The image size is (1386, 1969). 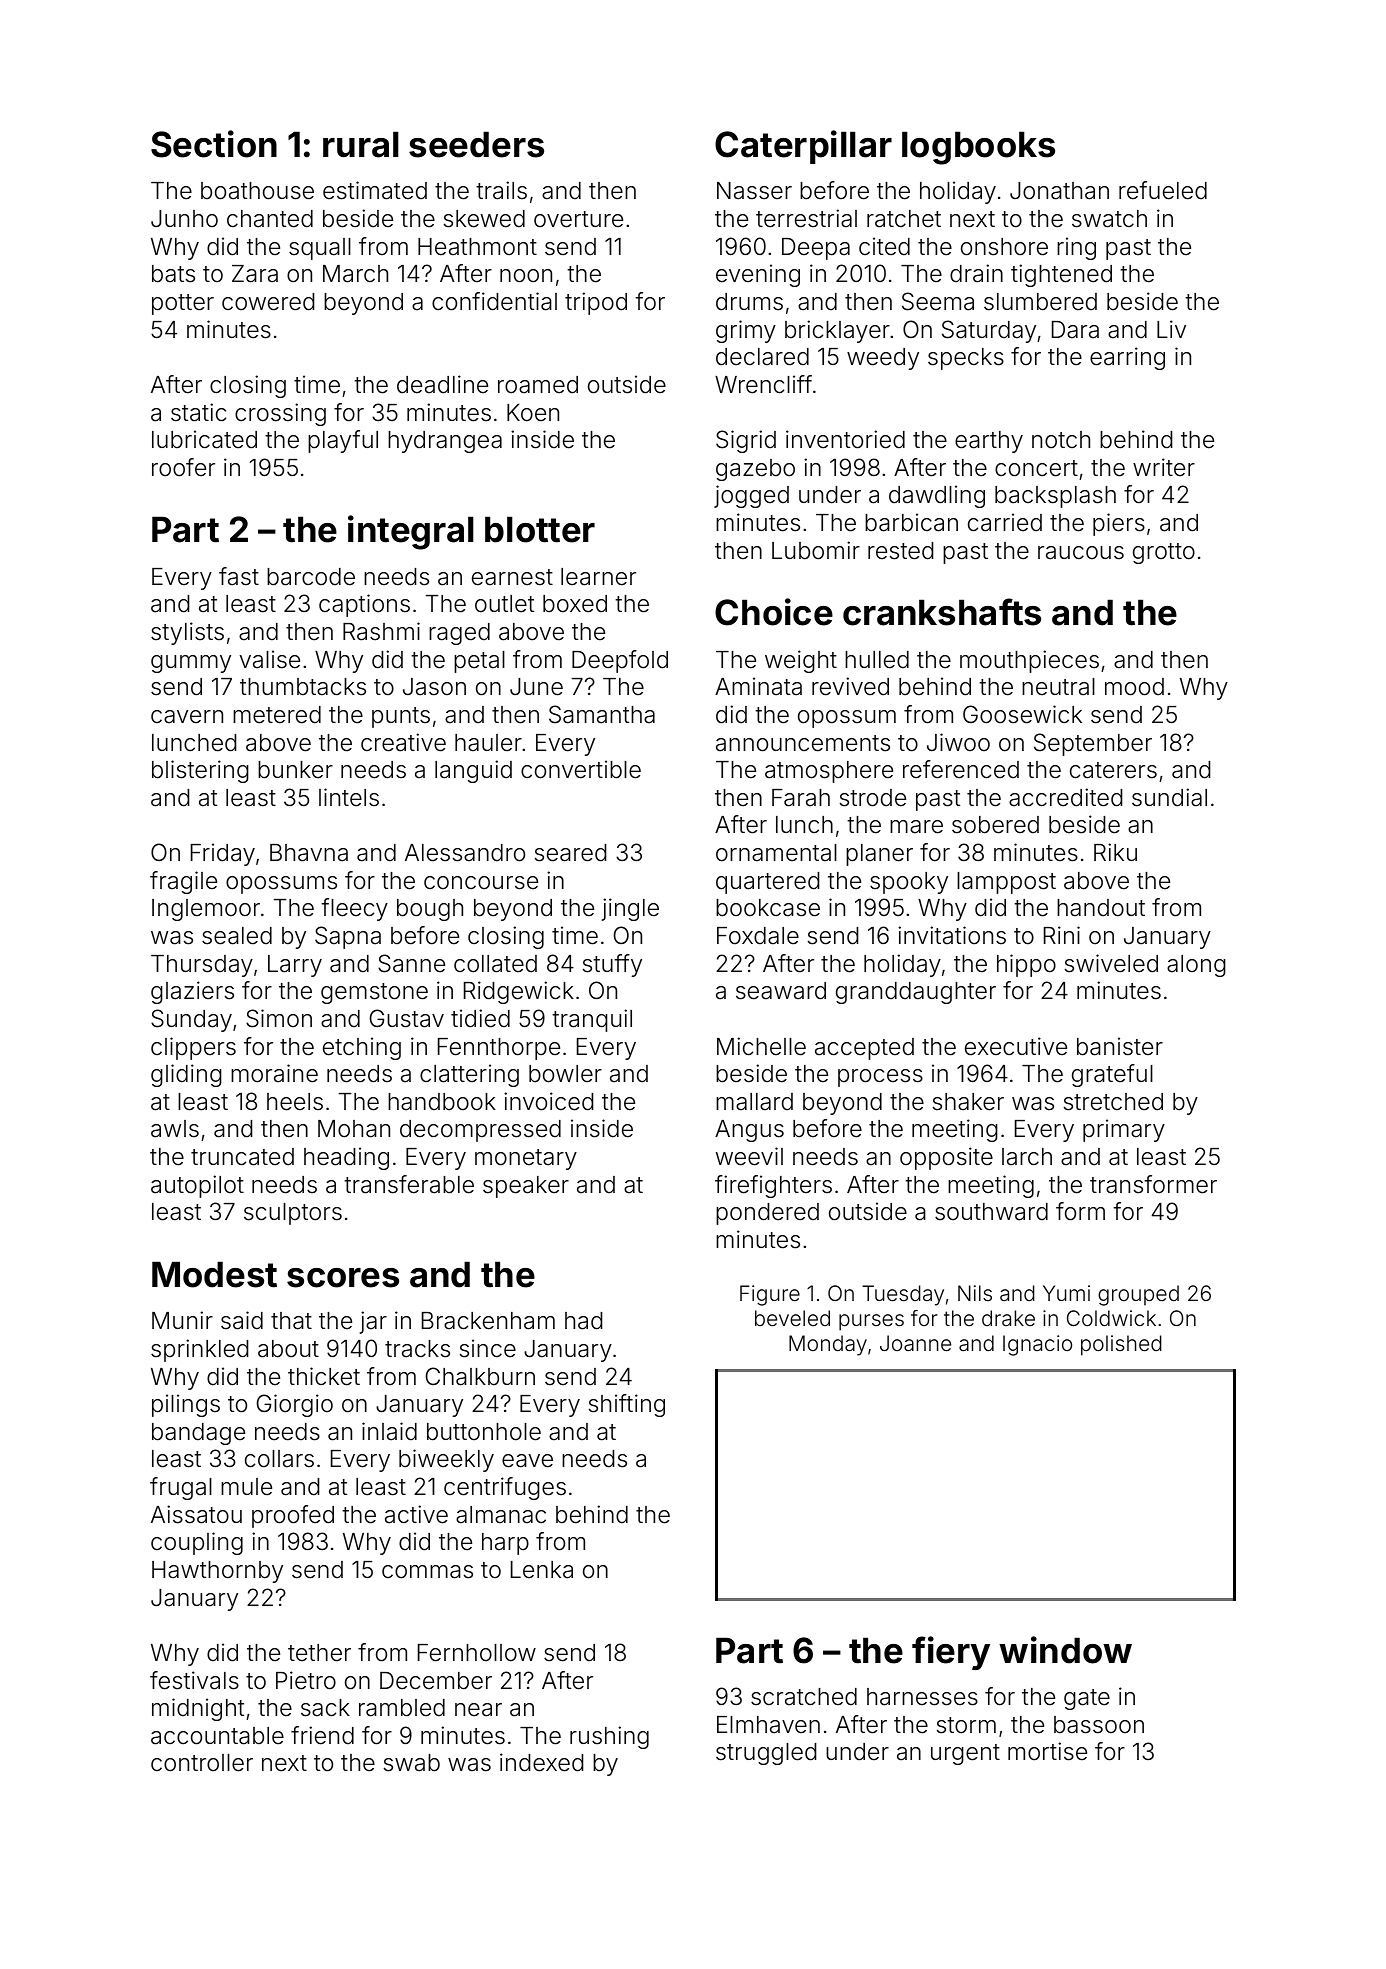 I want to click on swab, so click(x=412, y=1763).
